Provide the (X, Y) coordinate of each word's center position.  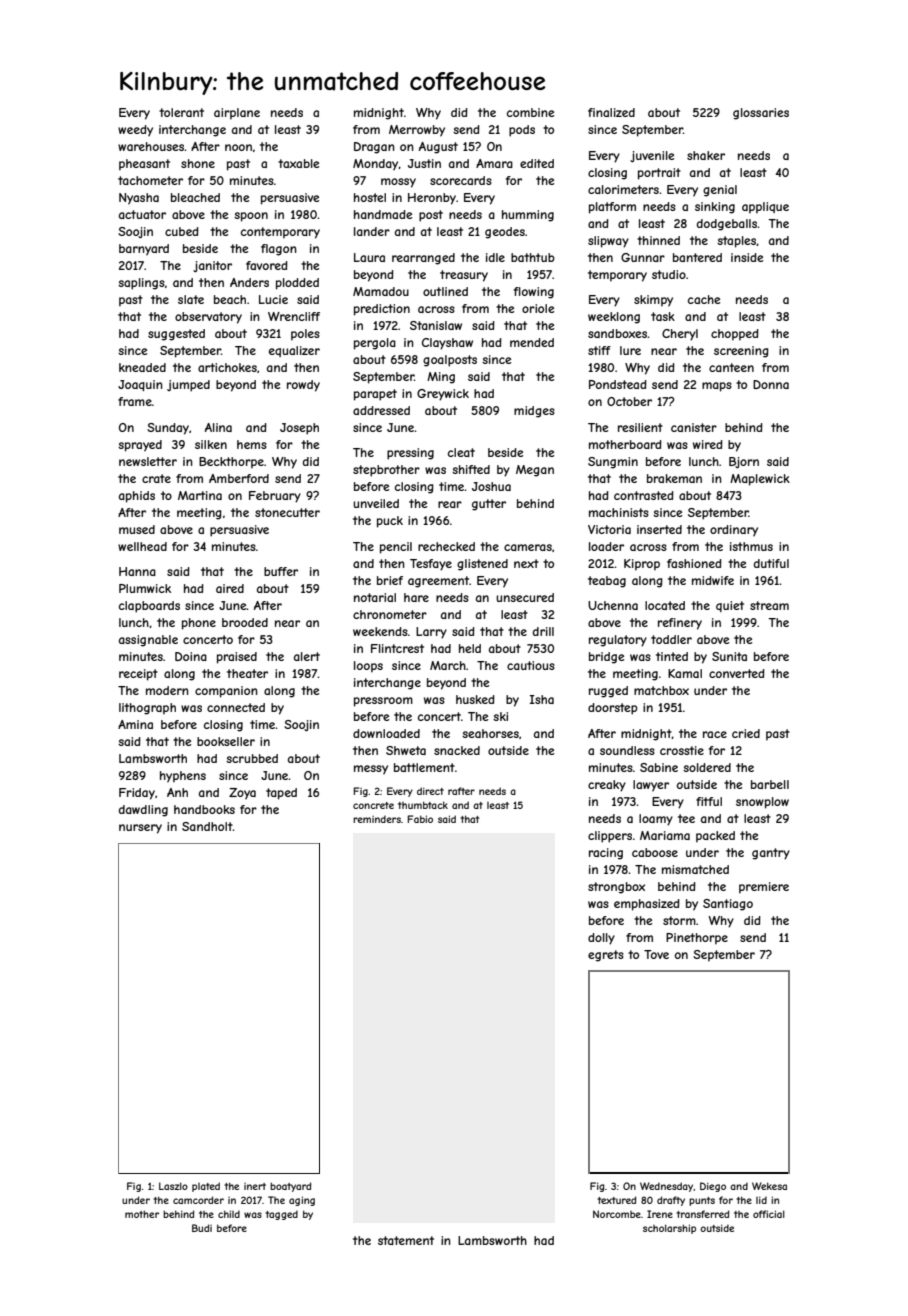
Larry (431, 633)
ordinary (734, 531)
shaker (706, 155)
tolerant (181, 112)
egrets (606, 956)
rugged (608, 692)
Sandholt (207, 826)
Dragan (374, 148)
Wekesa (769, 1186)
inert (255, 1186)
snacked (457, 750)
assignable (148, 641)
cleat (461, 452)
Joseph (299, 429)
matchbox (661, 690)
